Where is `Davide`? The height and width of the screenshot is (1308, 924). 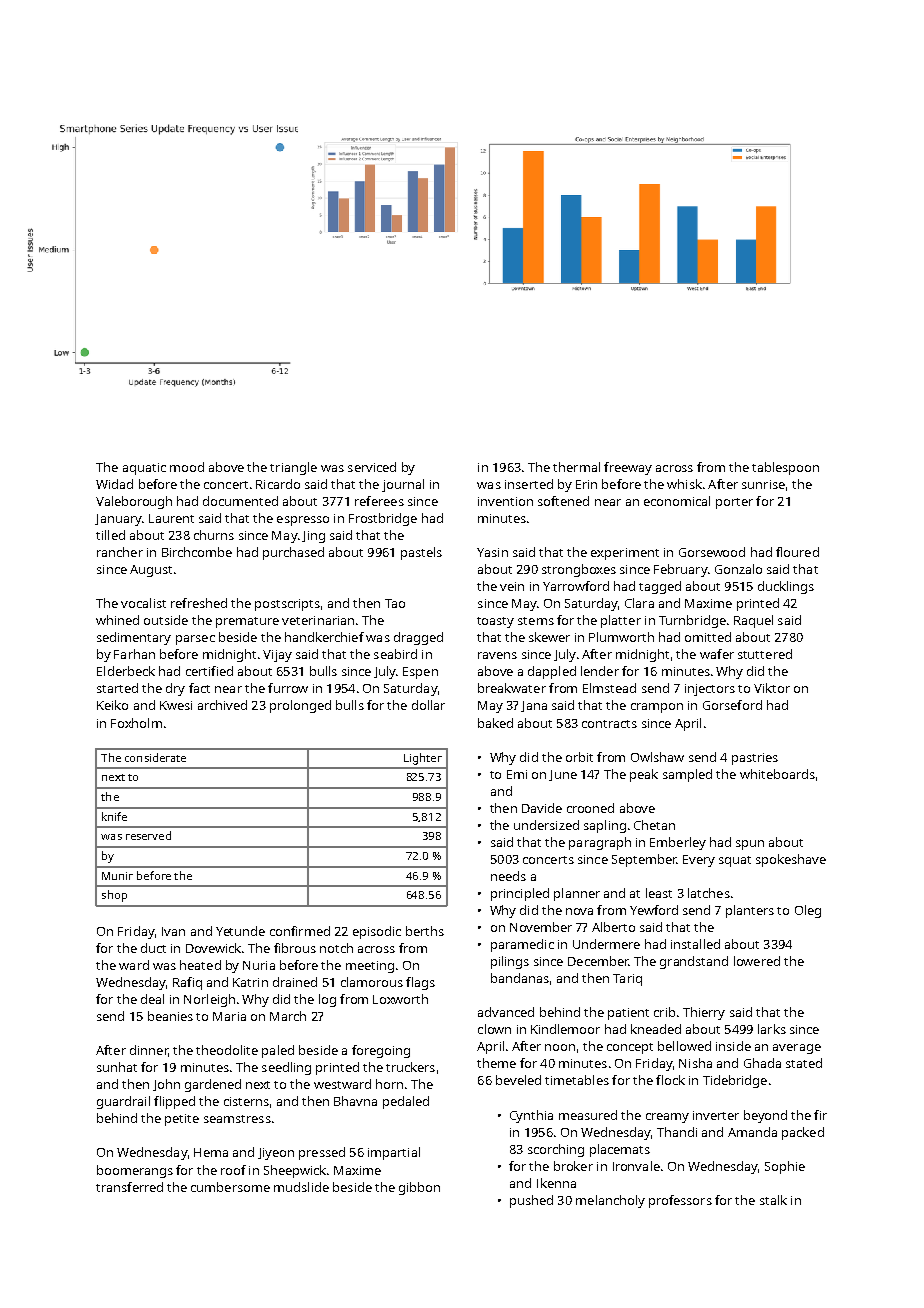 Davide is located at coordinates (542, 808).
